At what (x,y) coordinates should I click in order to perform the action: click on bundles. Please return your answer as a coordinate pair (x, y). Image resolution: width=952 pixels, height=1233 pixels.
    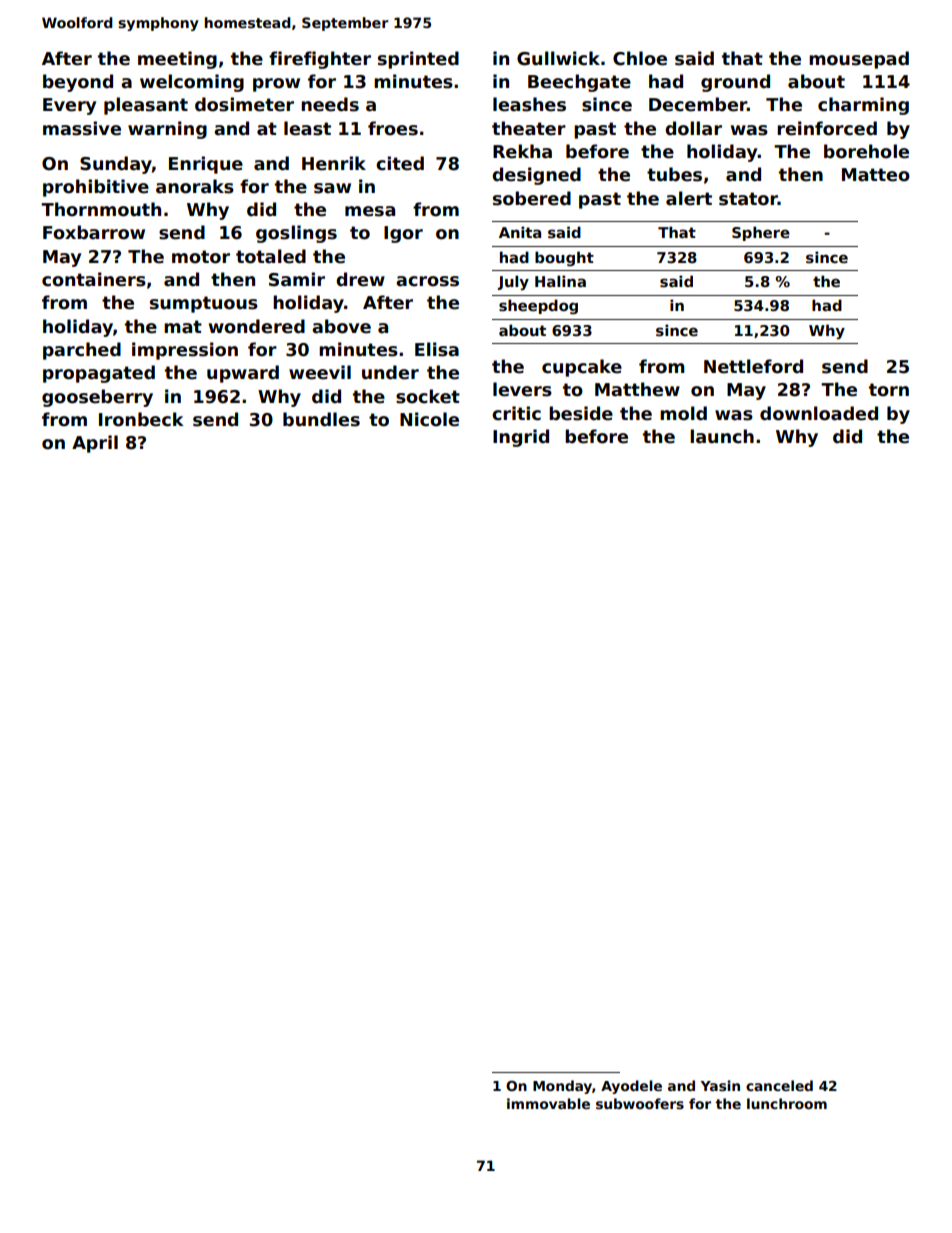
    Looking at the image, I should click on (321, 419).
